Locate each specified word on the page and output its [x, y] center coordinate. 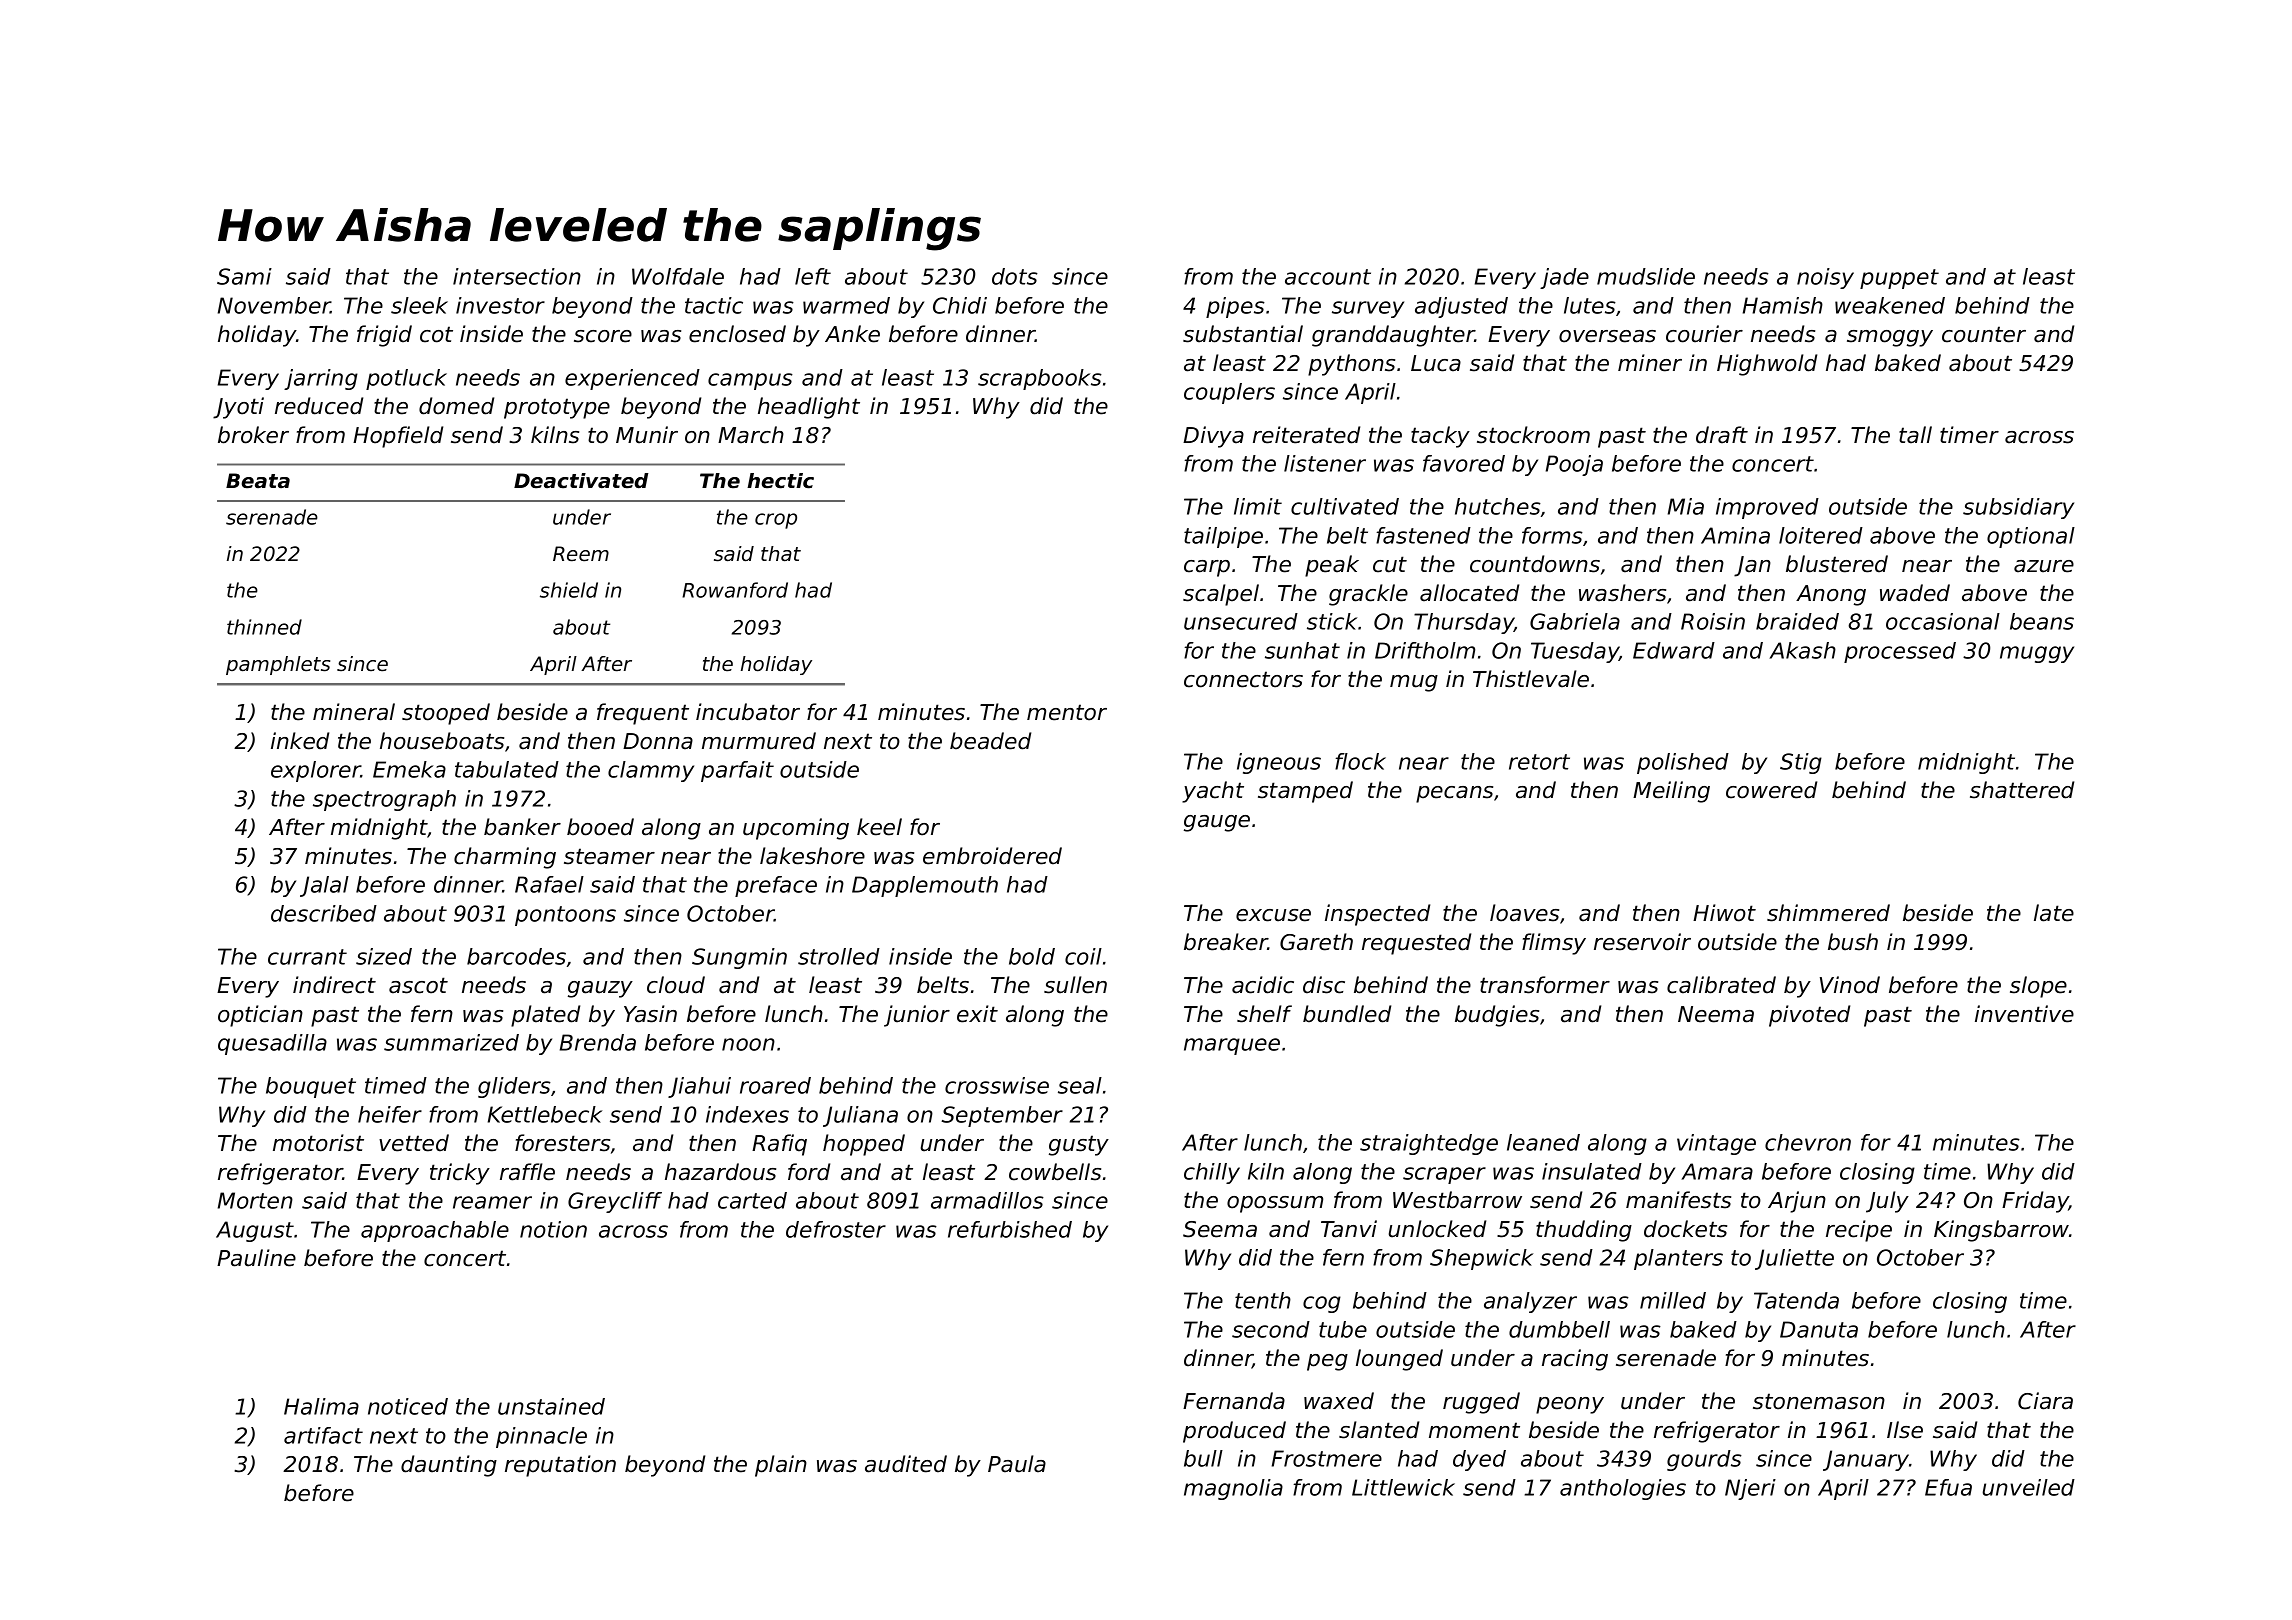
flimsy [1554, 944]
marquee [1232, 1046]
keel [879, 827]
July [1887, 1202]
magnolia [1233, 1489]
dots [1015, 276]
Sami [244, 276]
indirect [334, 985]
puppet [1899, 279]
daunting [449, 1466]
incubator [748, 712]
